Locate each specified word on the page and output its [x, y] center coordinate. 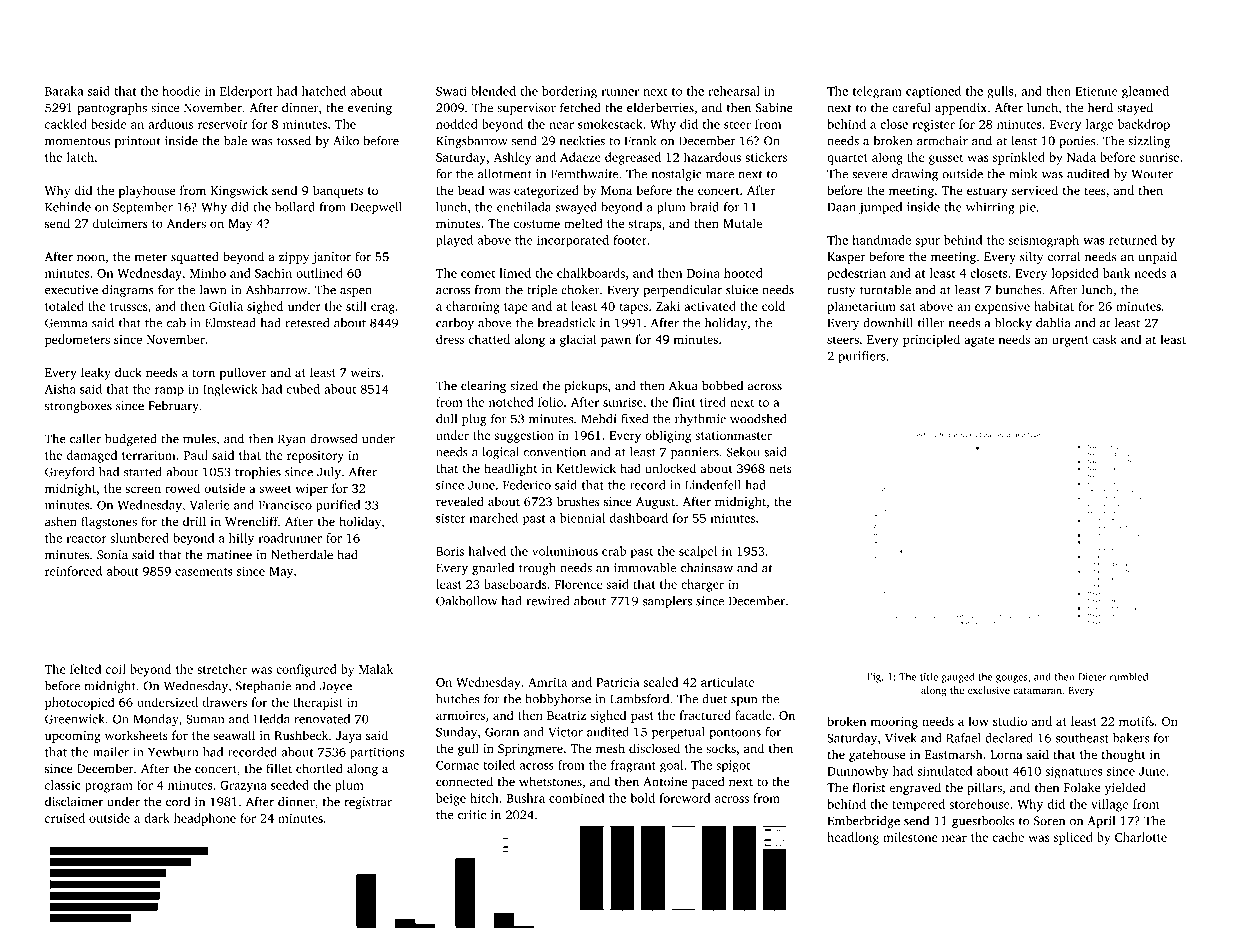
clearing [483, 387]
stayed [1135, 108]
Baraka [64, 91]
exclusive [989, 690]
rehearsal [734, 91]
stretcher [222, 669]
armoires [460, 715]
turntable [885, 290]
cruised [65, 818]
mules [199, 439]
